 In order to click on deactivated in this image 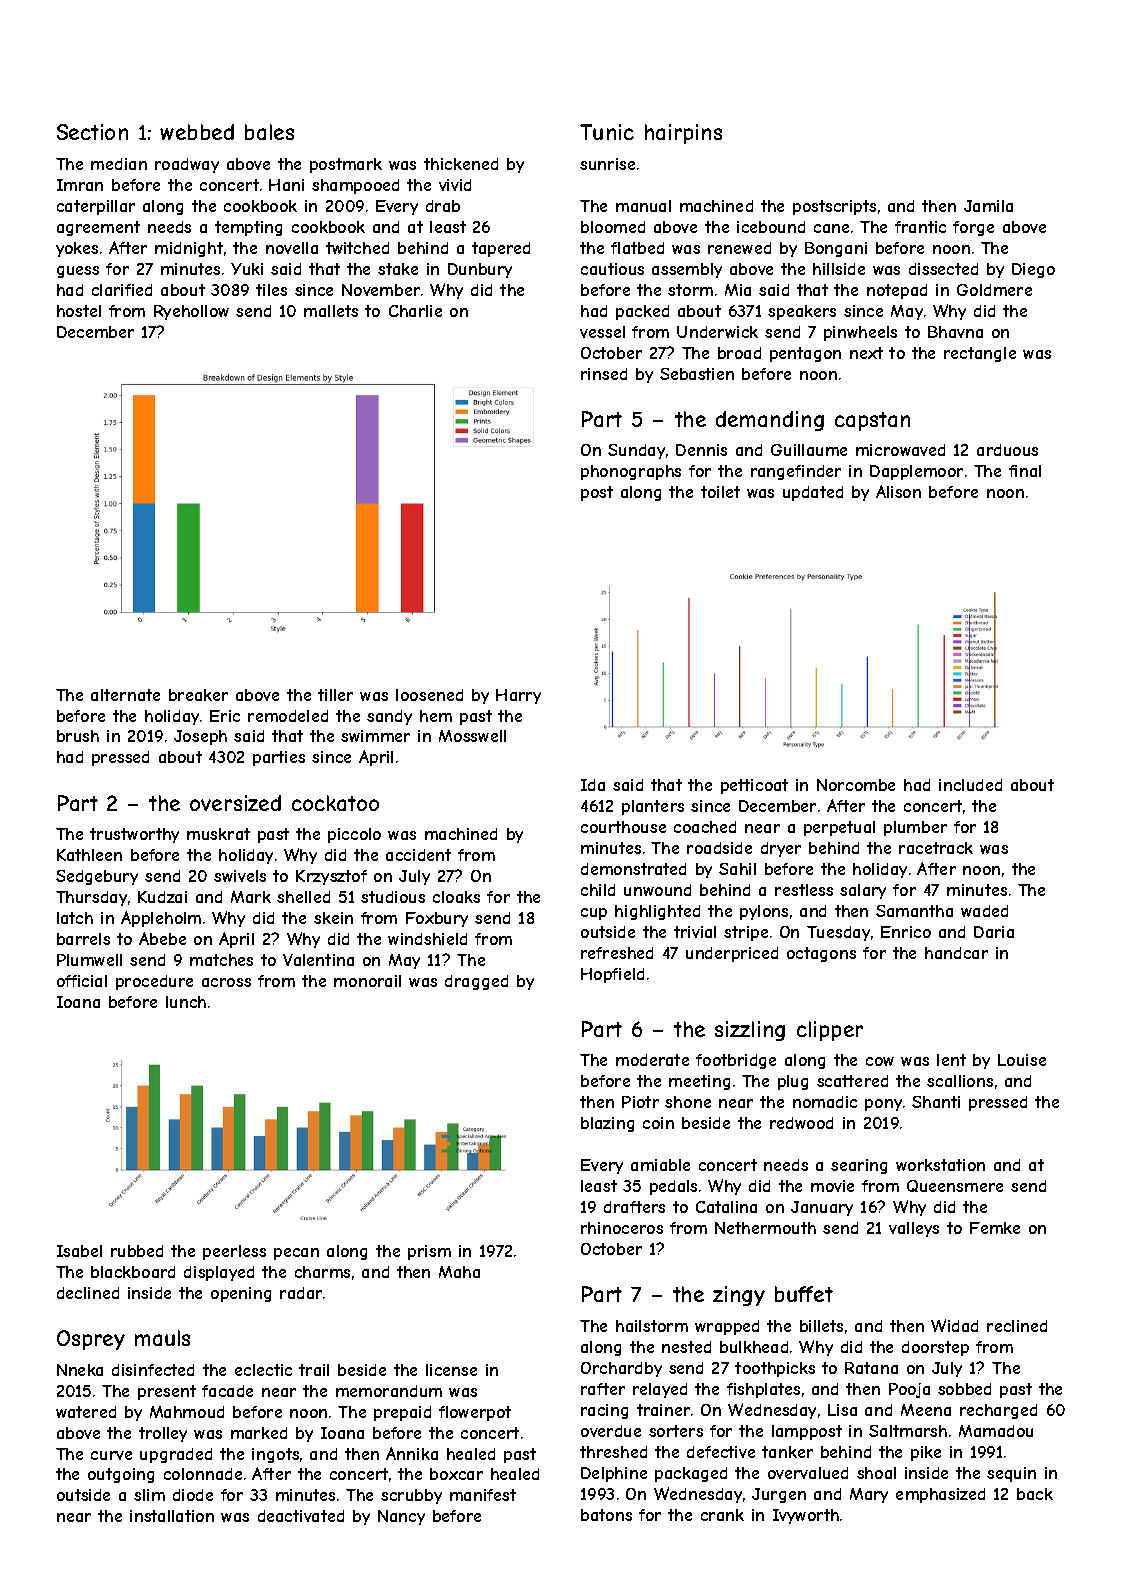, I will do `click(301, 1516)`.
